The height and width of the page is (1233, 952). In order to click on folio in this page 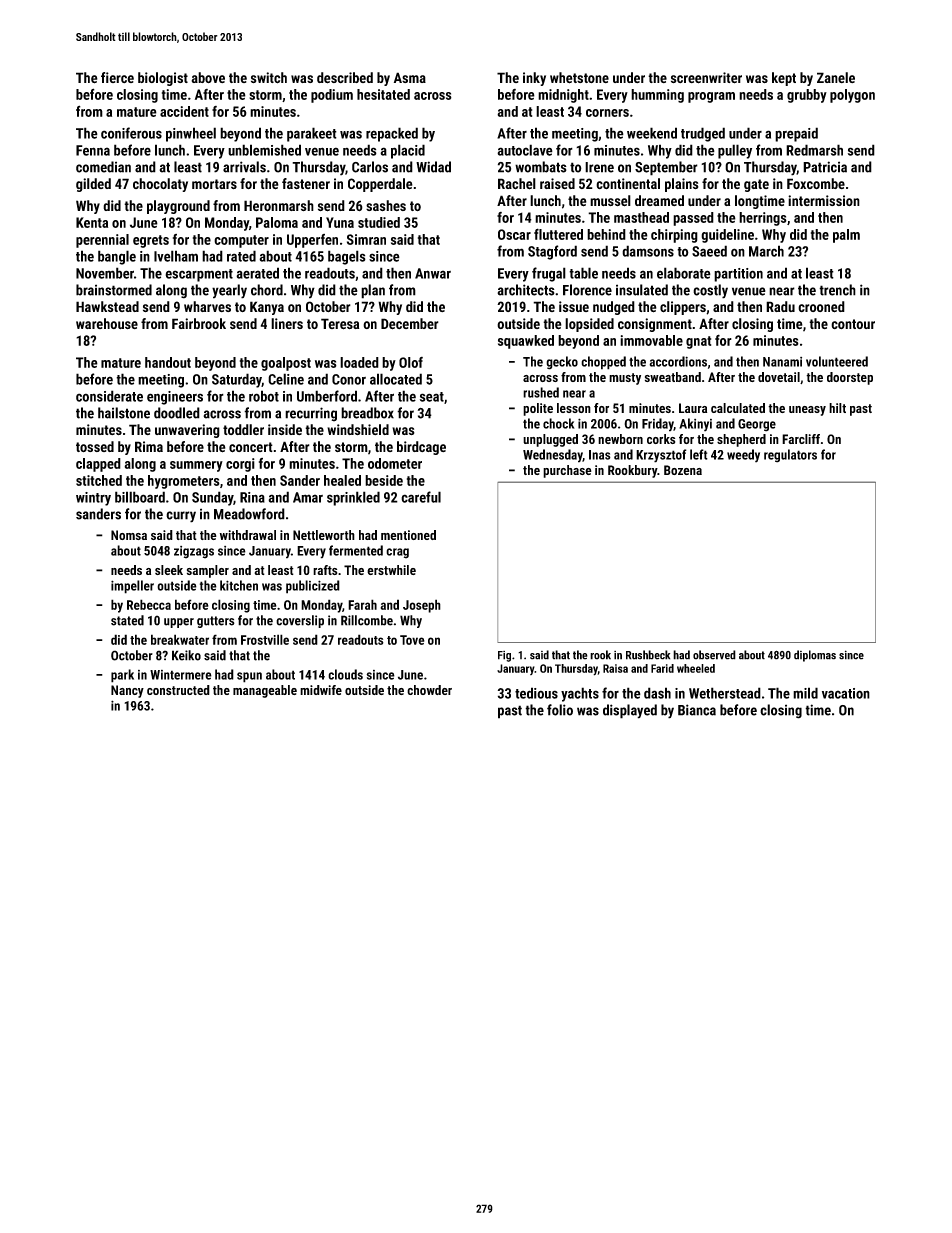, I will do `click(560, 710)`.
